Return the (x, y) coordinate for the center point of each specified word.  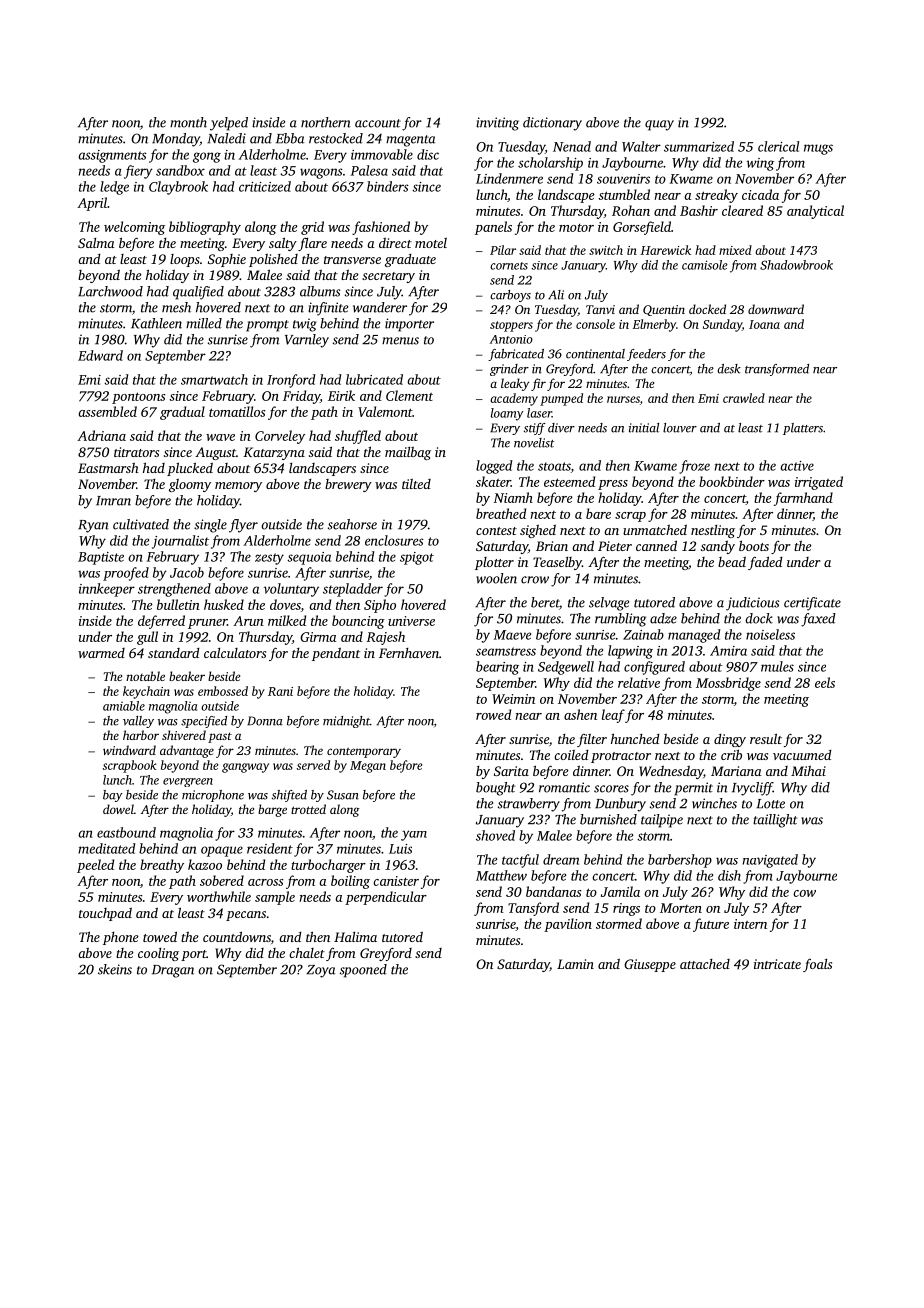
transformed (777, 370)
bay (113, 796)
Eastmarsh (108, 467)
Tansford (533, 909)
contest (496, 531)
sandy (718, 547)
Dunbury (620, 805)
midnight (346, 722)
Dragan (173, 971)
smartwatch (214, 379)
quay (659, 125)
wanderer (380, 307)
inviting (497, 124)
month (188, 122)
